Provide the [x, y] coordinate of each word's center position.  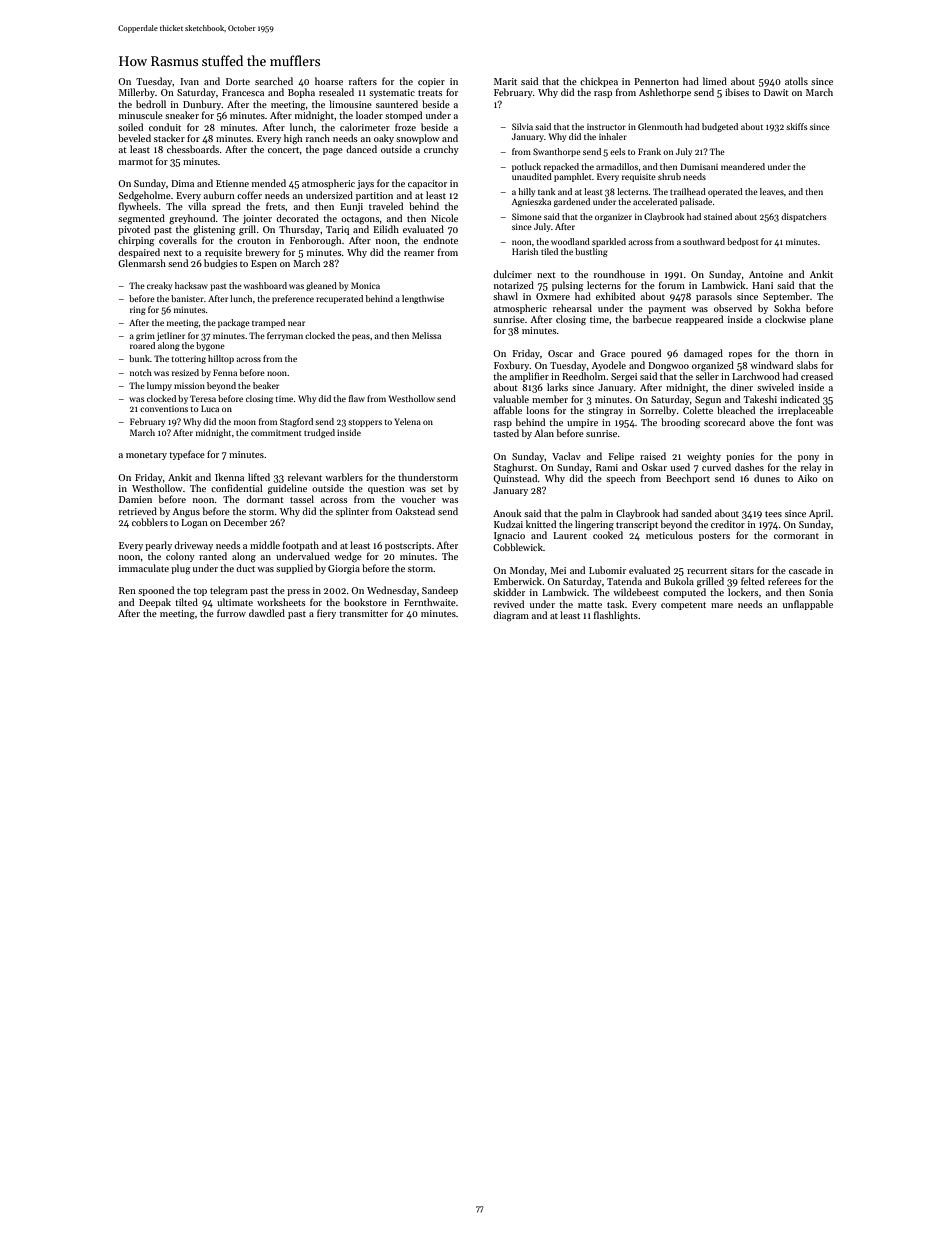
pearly [158, 546]
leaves [772, 191]
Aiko [808, 478]
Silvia [522, 126]
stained [718, 216]
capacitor [427, 184]
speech [620, 479]
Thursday [299, 230]
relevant [305, 477]
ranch [318, 138]
